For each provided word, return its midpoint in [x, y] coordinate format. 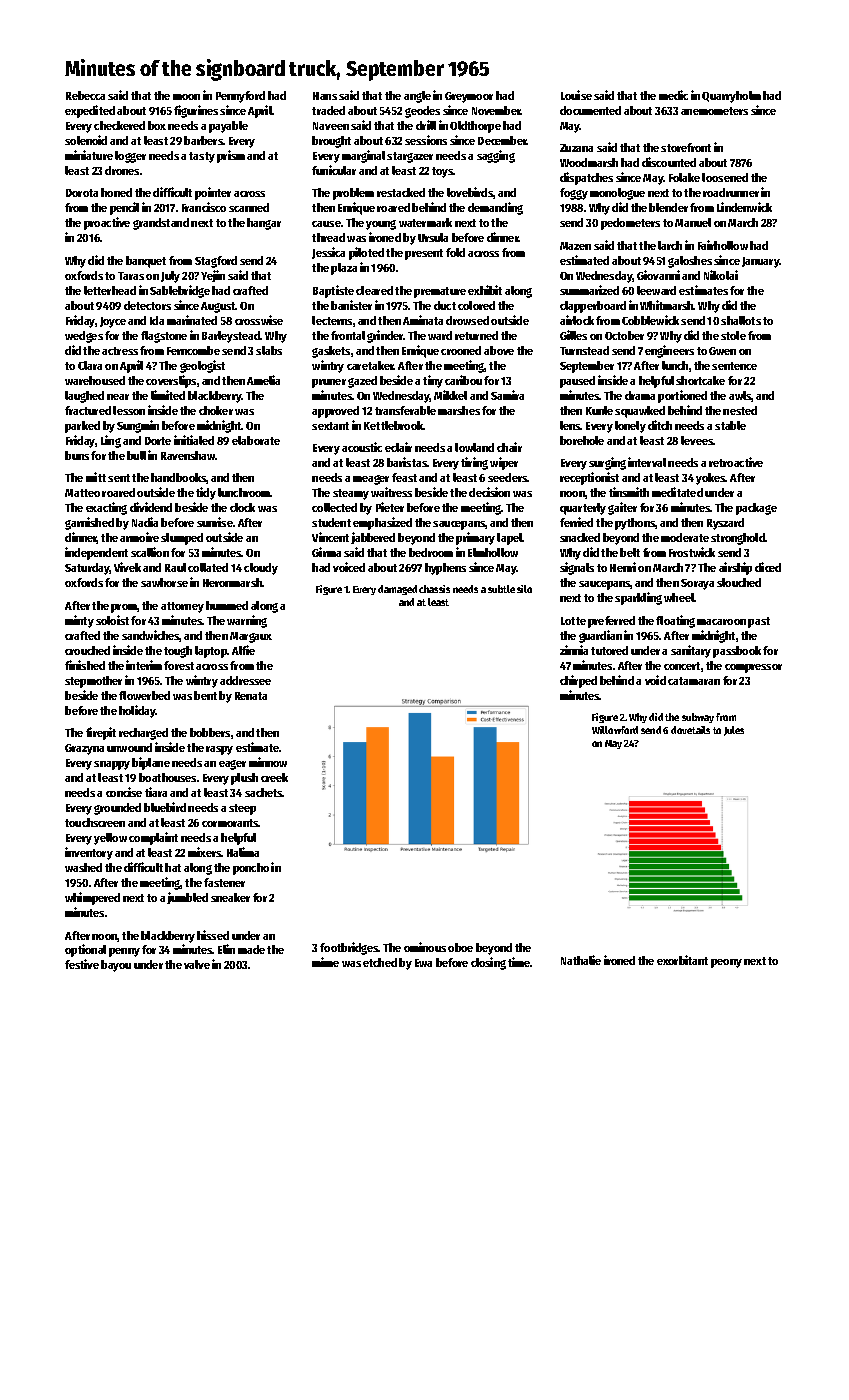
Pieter [390, 507]
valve [197, 964]
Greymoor [469, 97]
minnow [268, 762]
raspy [219, 750]
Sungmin [138, 426]
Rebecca [85, 95]
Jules [734, 731]
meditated [677, 492]
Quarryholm [731, 97]
